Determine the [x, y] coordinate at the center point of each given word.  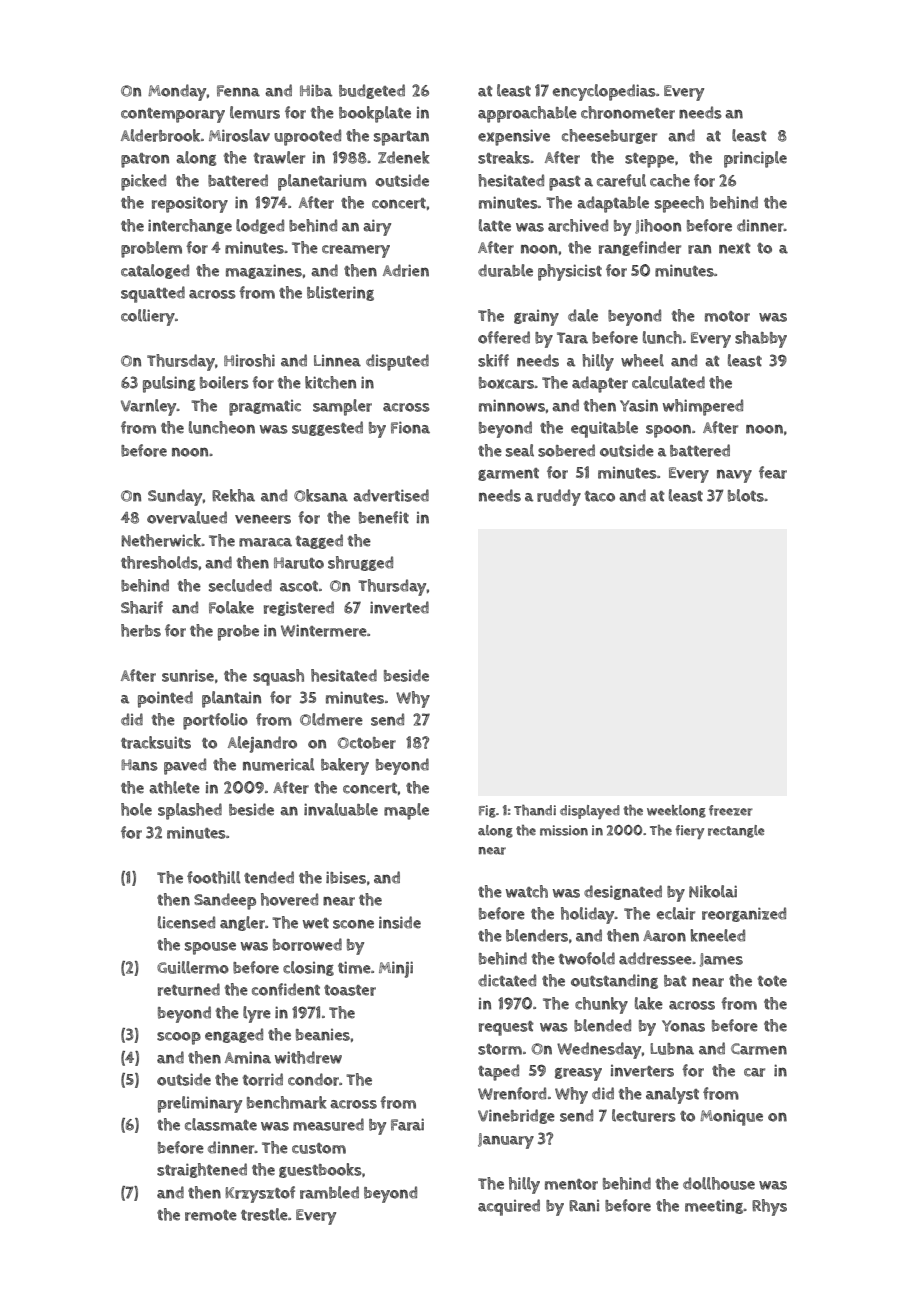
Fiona [410, 427]
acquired [509, 1207]
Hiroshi [249, 360]
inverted [399, 607]
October [367, 743]
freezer [731, 810]
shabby [761, 339]
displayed [590, 812]
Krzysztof [260, 1194]
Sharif [142, 607]
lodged [260, 226]
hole [136, 809]
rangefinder [640, 248]
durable [505, 270]
